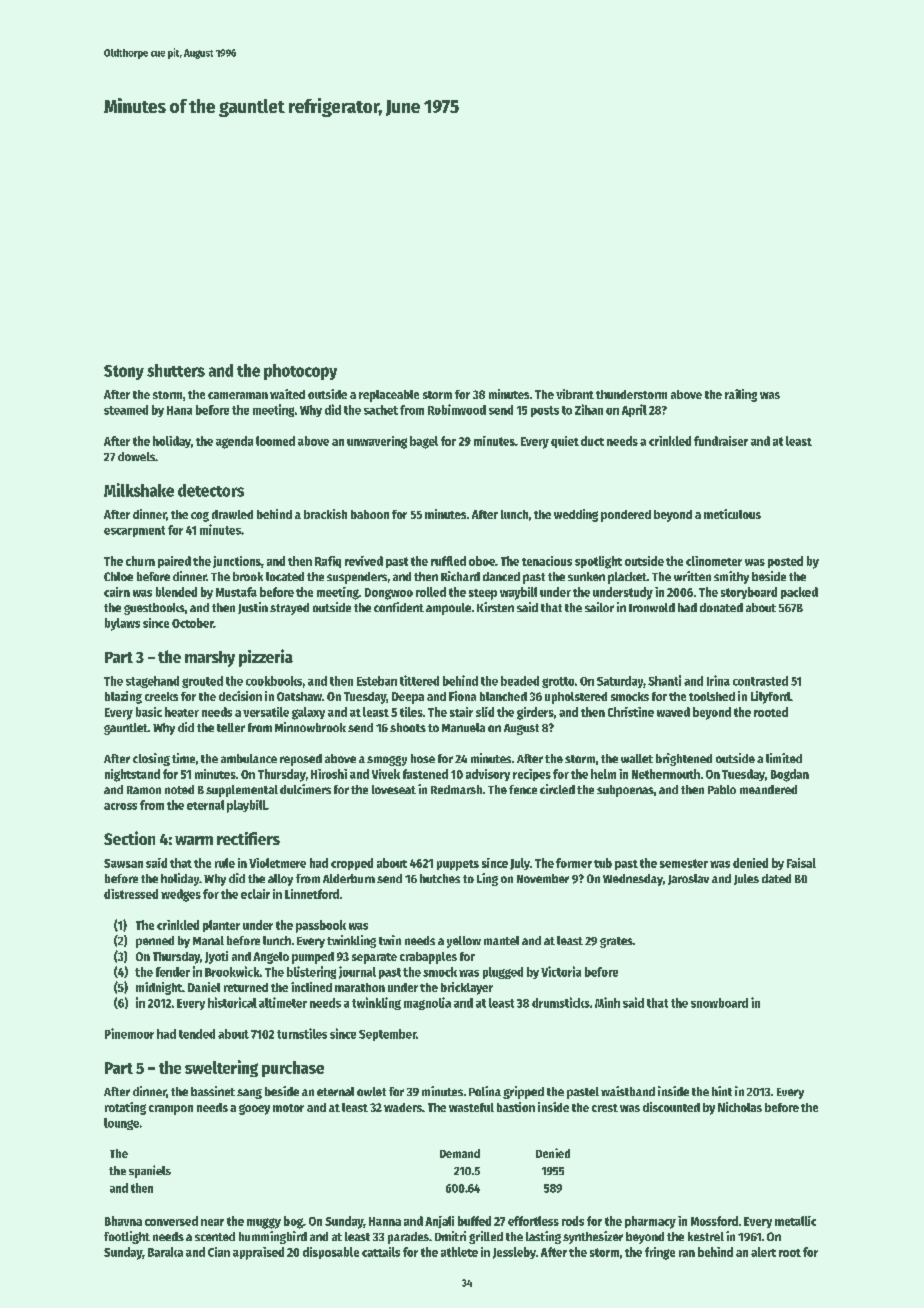 Image resolution: width=924 pixels, height=1308 pixels. What do you see at coordinates (721, 441) in the image?
I see `fundraiser` at bounding box center [721, 441].
